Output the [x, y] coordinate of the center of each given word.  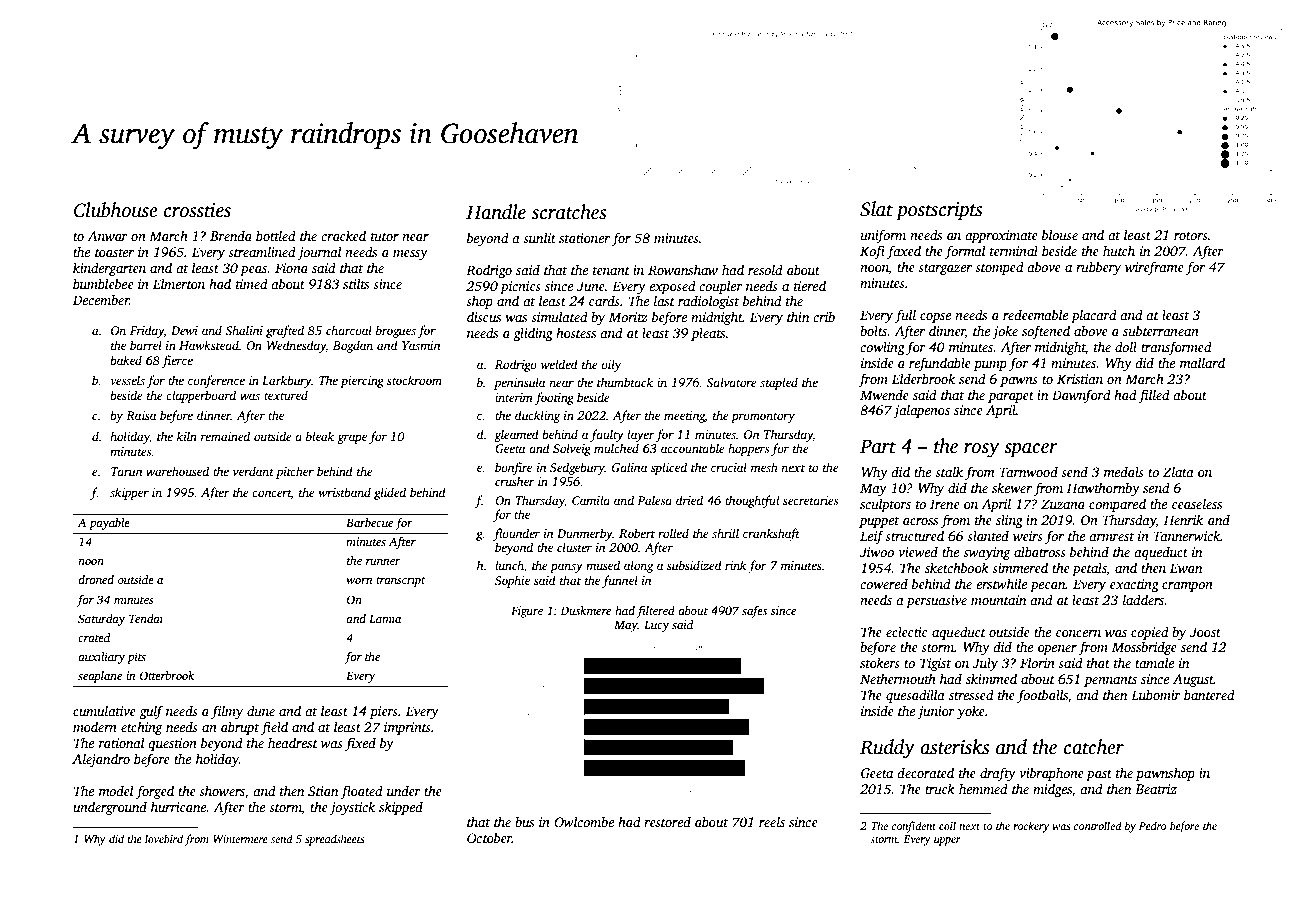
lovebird [164, 838]
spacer [1031, 450]
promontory [763, 417]
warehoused [177, 471]
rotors [1191, 236]
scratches [569, 212]
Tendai [146, 618]
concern [1078, 633]
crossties [197, 210]
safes [754, 611]
